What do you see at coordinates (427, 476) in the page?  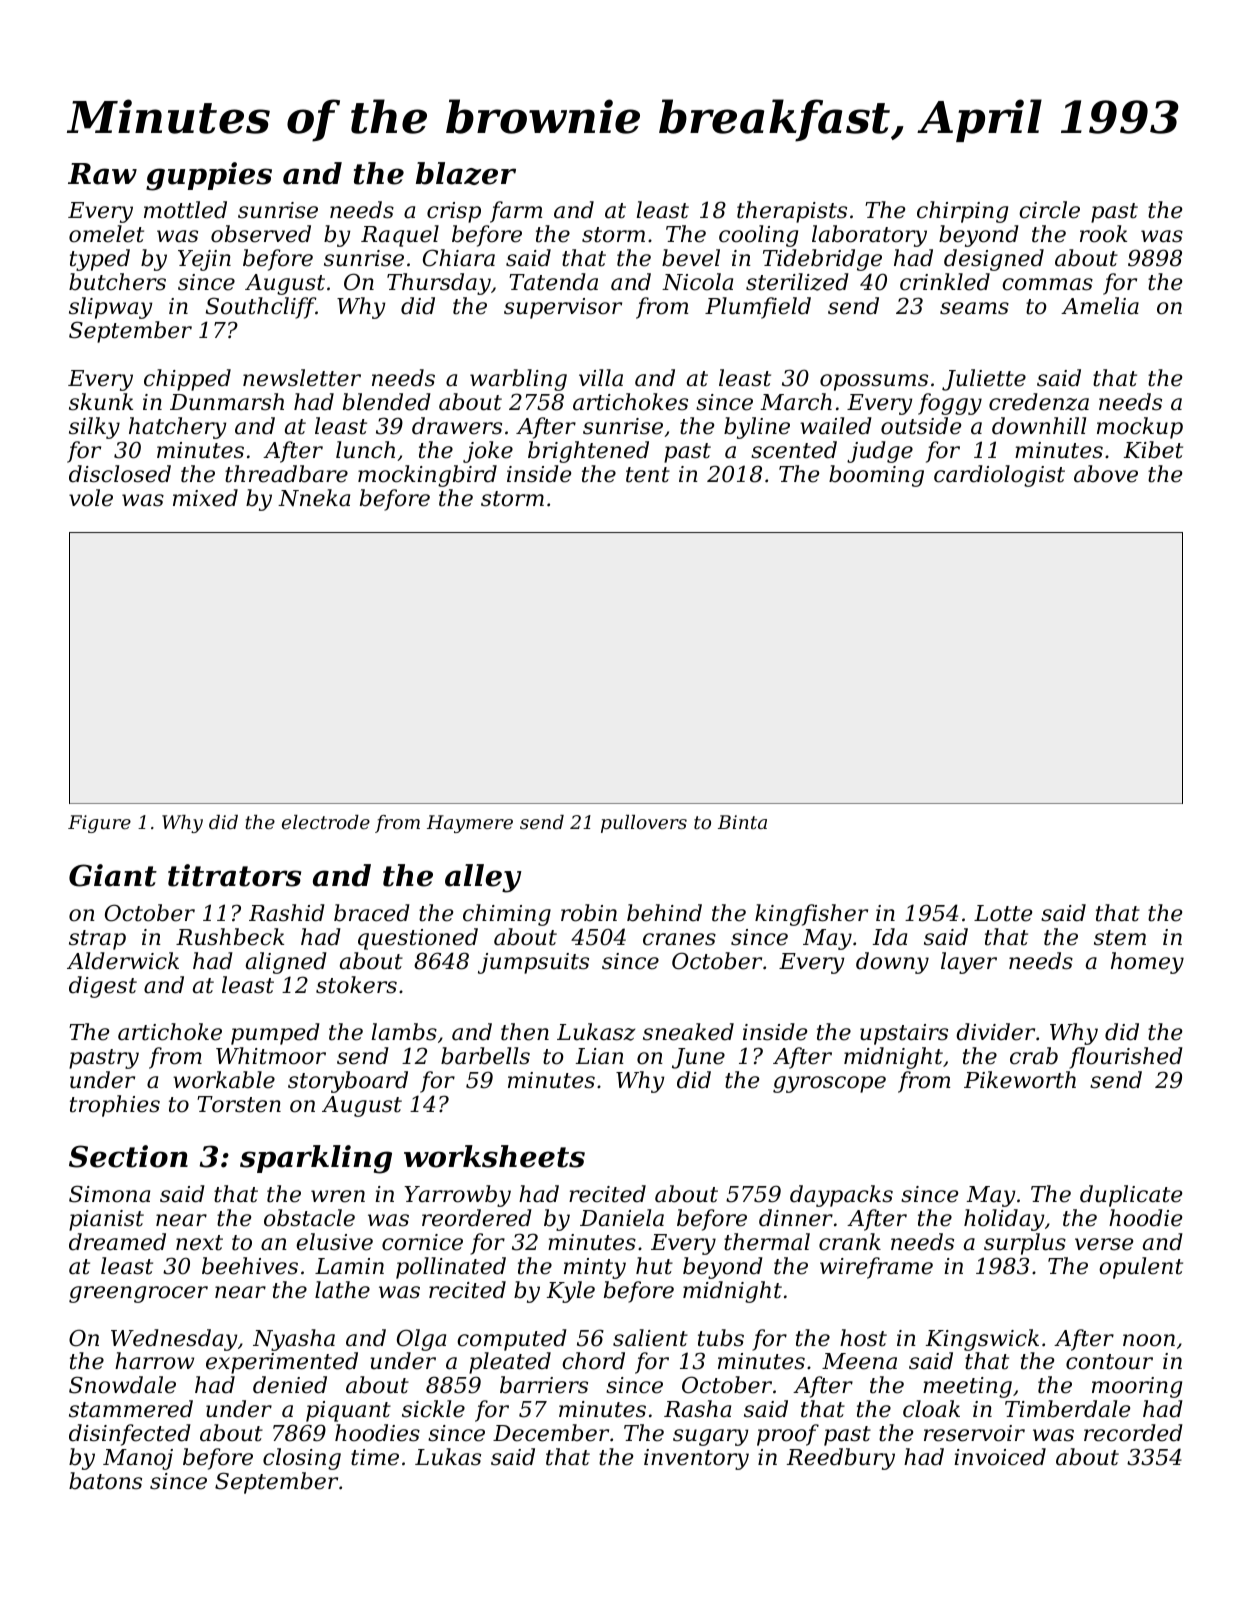 I see `mockingbird` at bounding box center [427, 476].
